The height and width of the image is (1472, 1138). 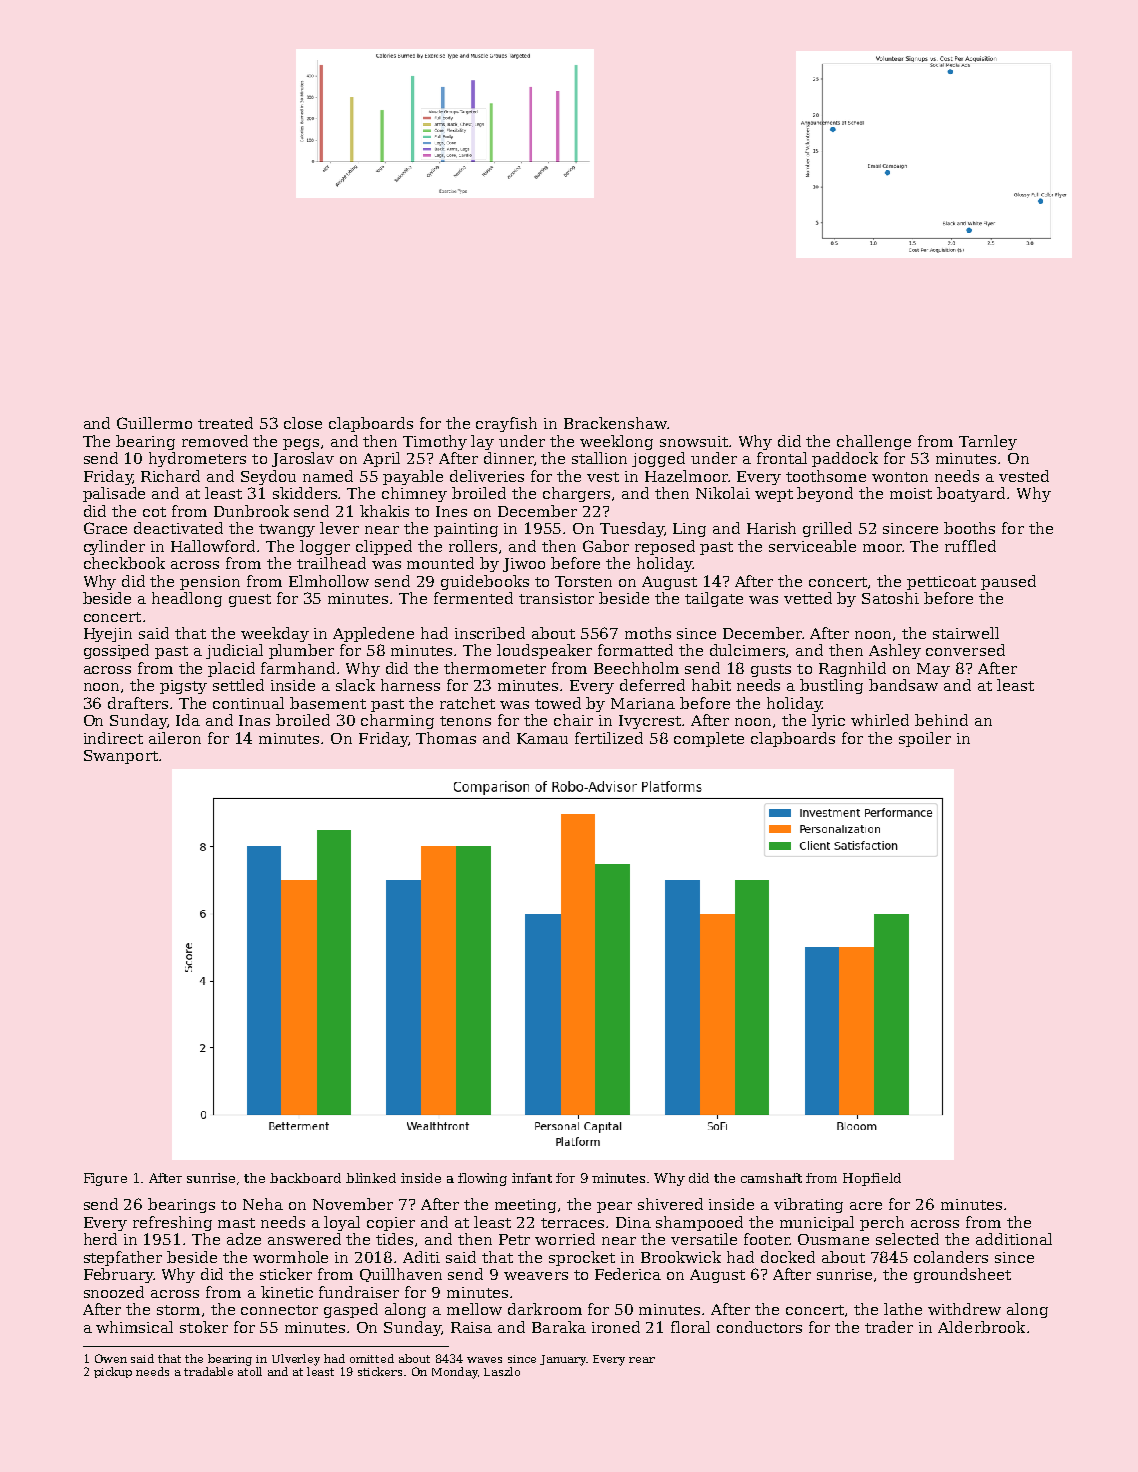 What do you see at coordinates (609, 738) in the image?
I see `fertilized` at bounding box center [609, 738].
